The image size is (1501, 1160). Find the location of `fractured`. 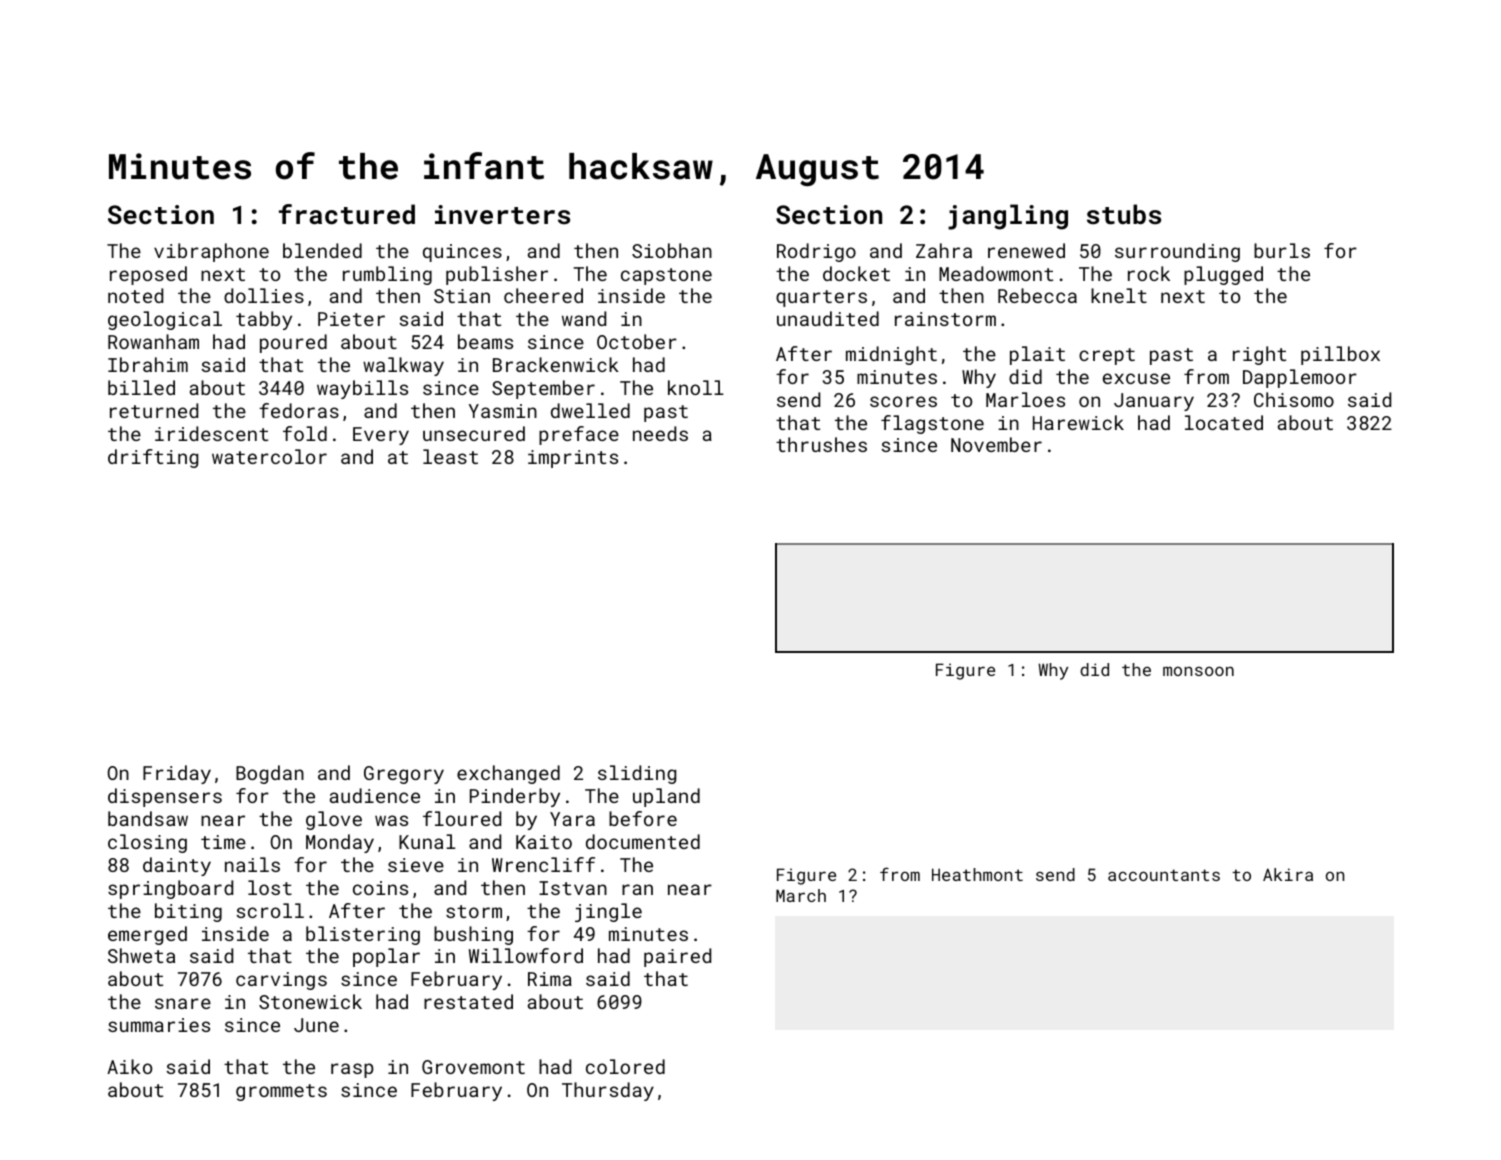

fractured is located at coordinates (347, 214).
